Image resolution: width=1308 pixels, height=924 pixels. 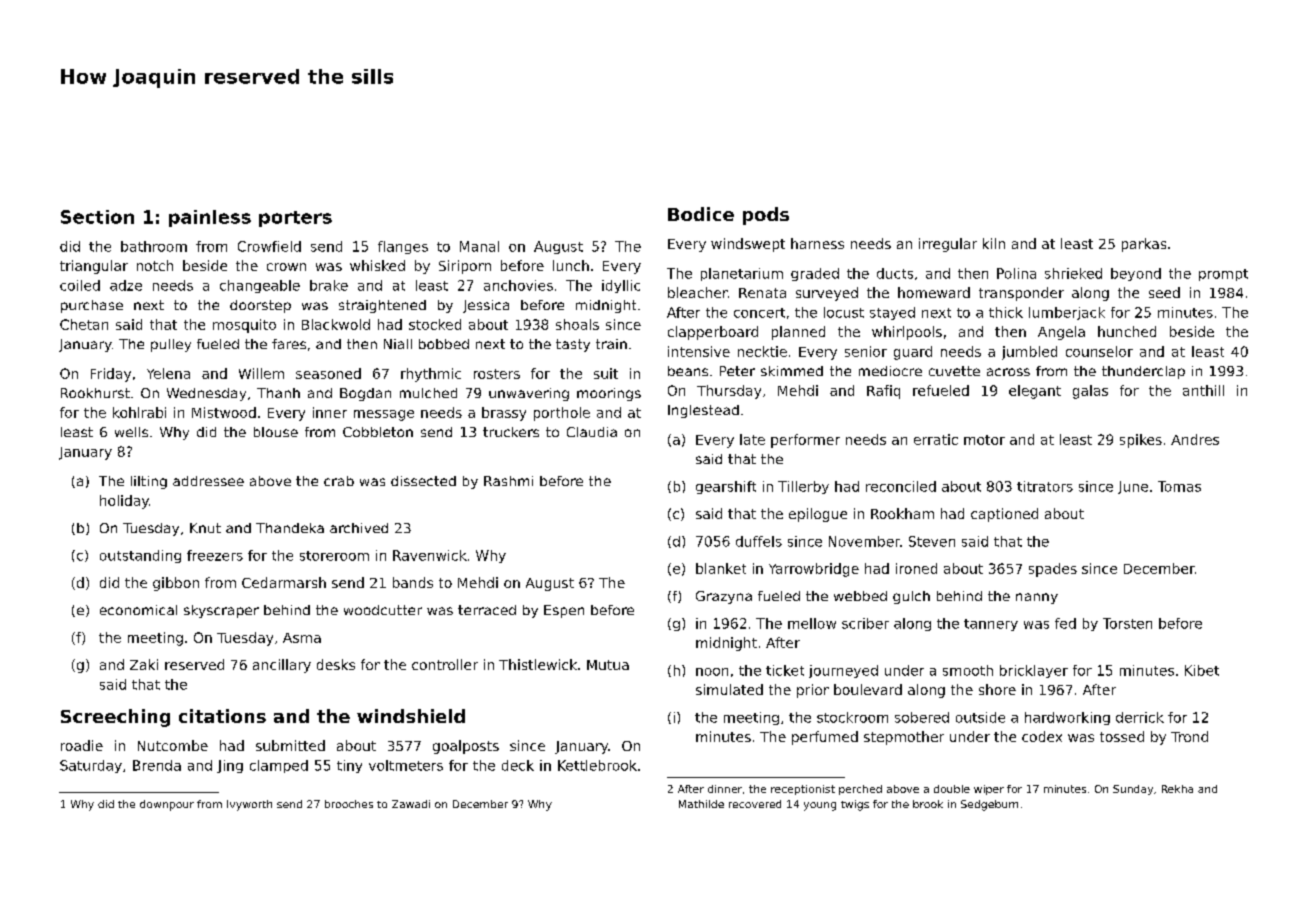 What do you see at coordinates (766, 216) in the screenshot?
I see `pods` at bounding box center [766, 216].
